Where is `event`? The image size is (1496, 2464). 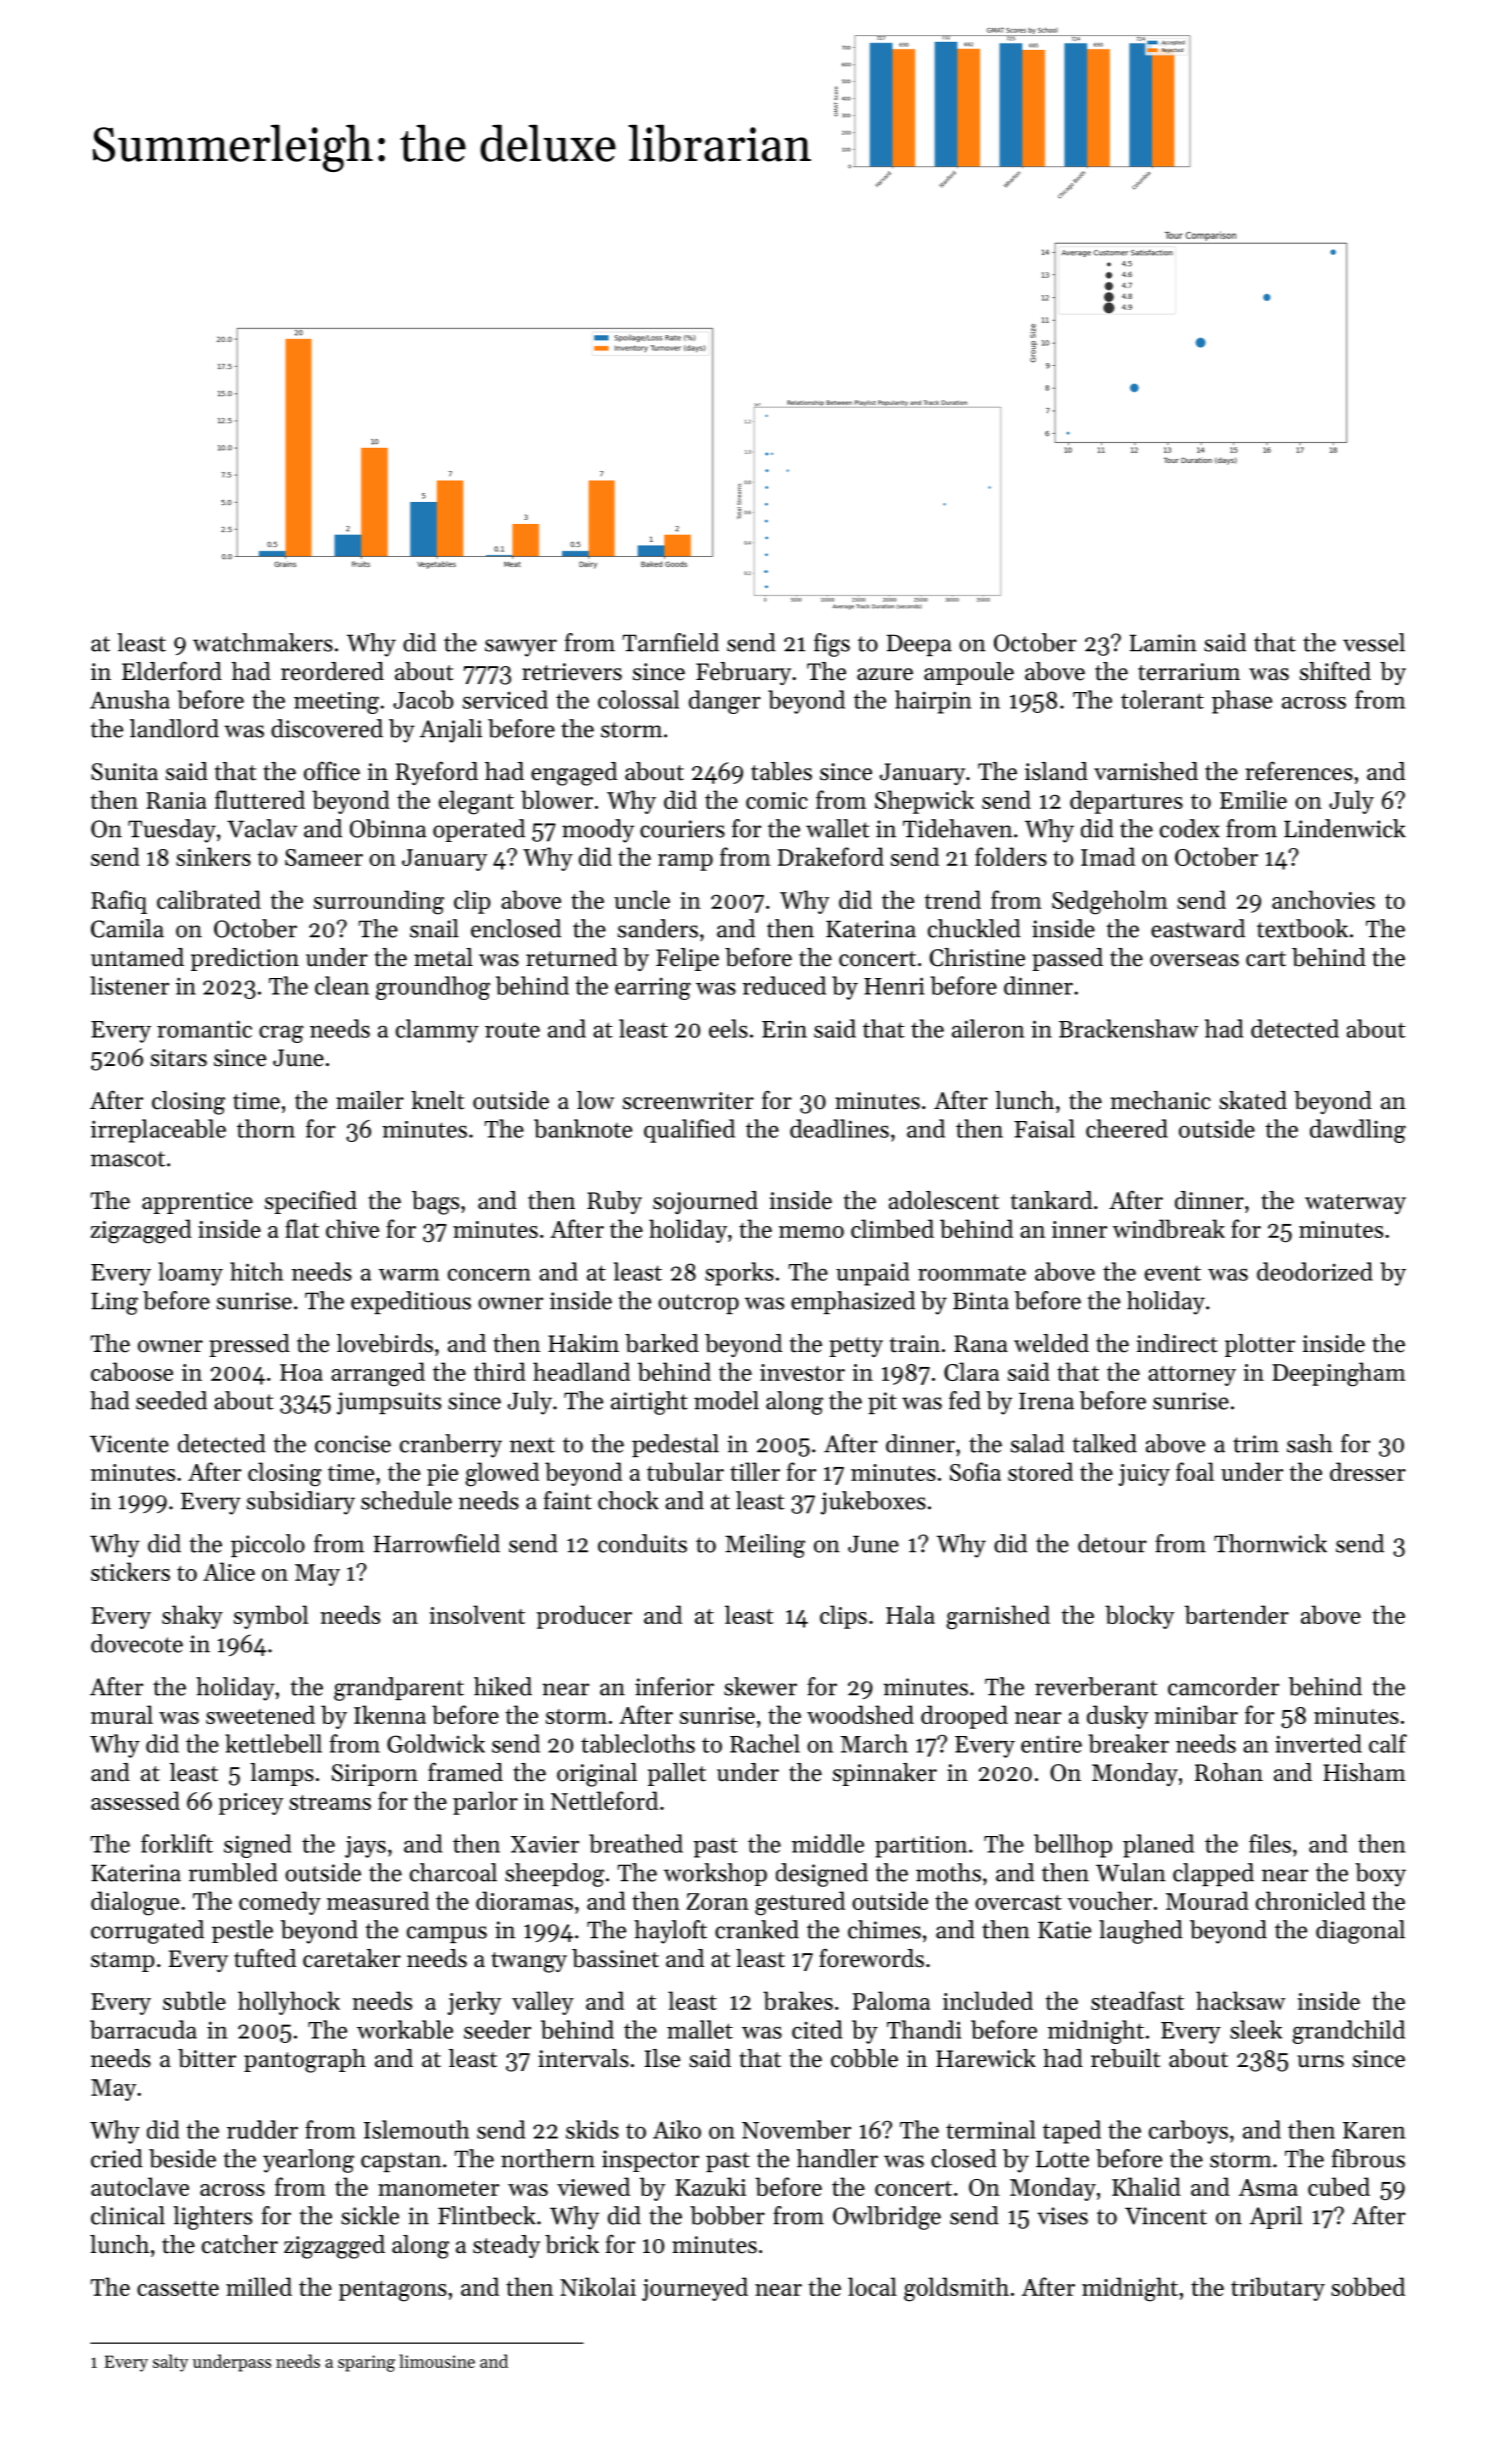
event is located at coordinates (1173, 1273).
